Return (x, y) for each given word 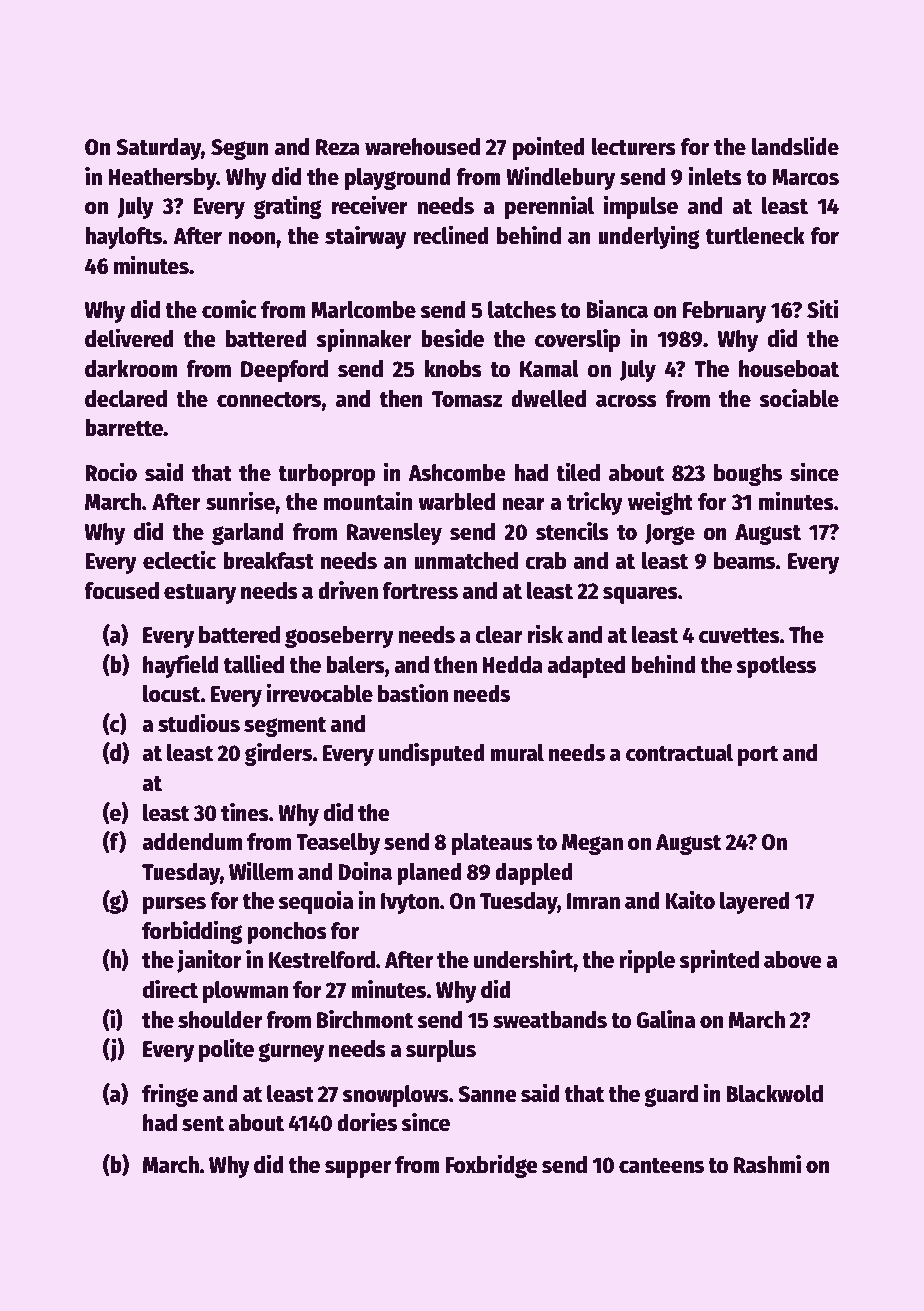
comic (229, 309)
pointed (549, 148)
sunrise (240, 501)
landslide (795, 146)
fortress (420, 591)
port (758, 756)
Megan (592, 844)
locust (172, 694)
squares (640, 595)
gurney (291, 1052)
